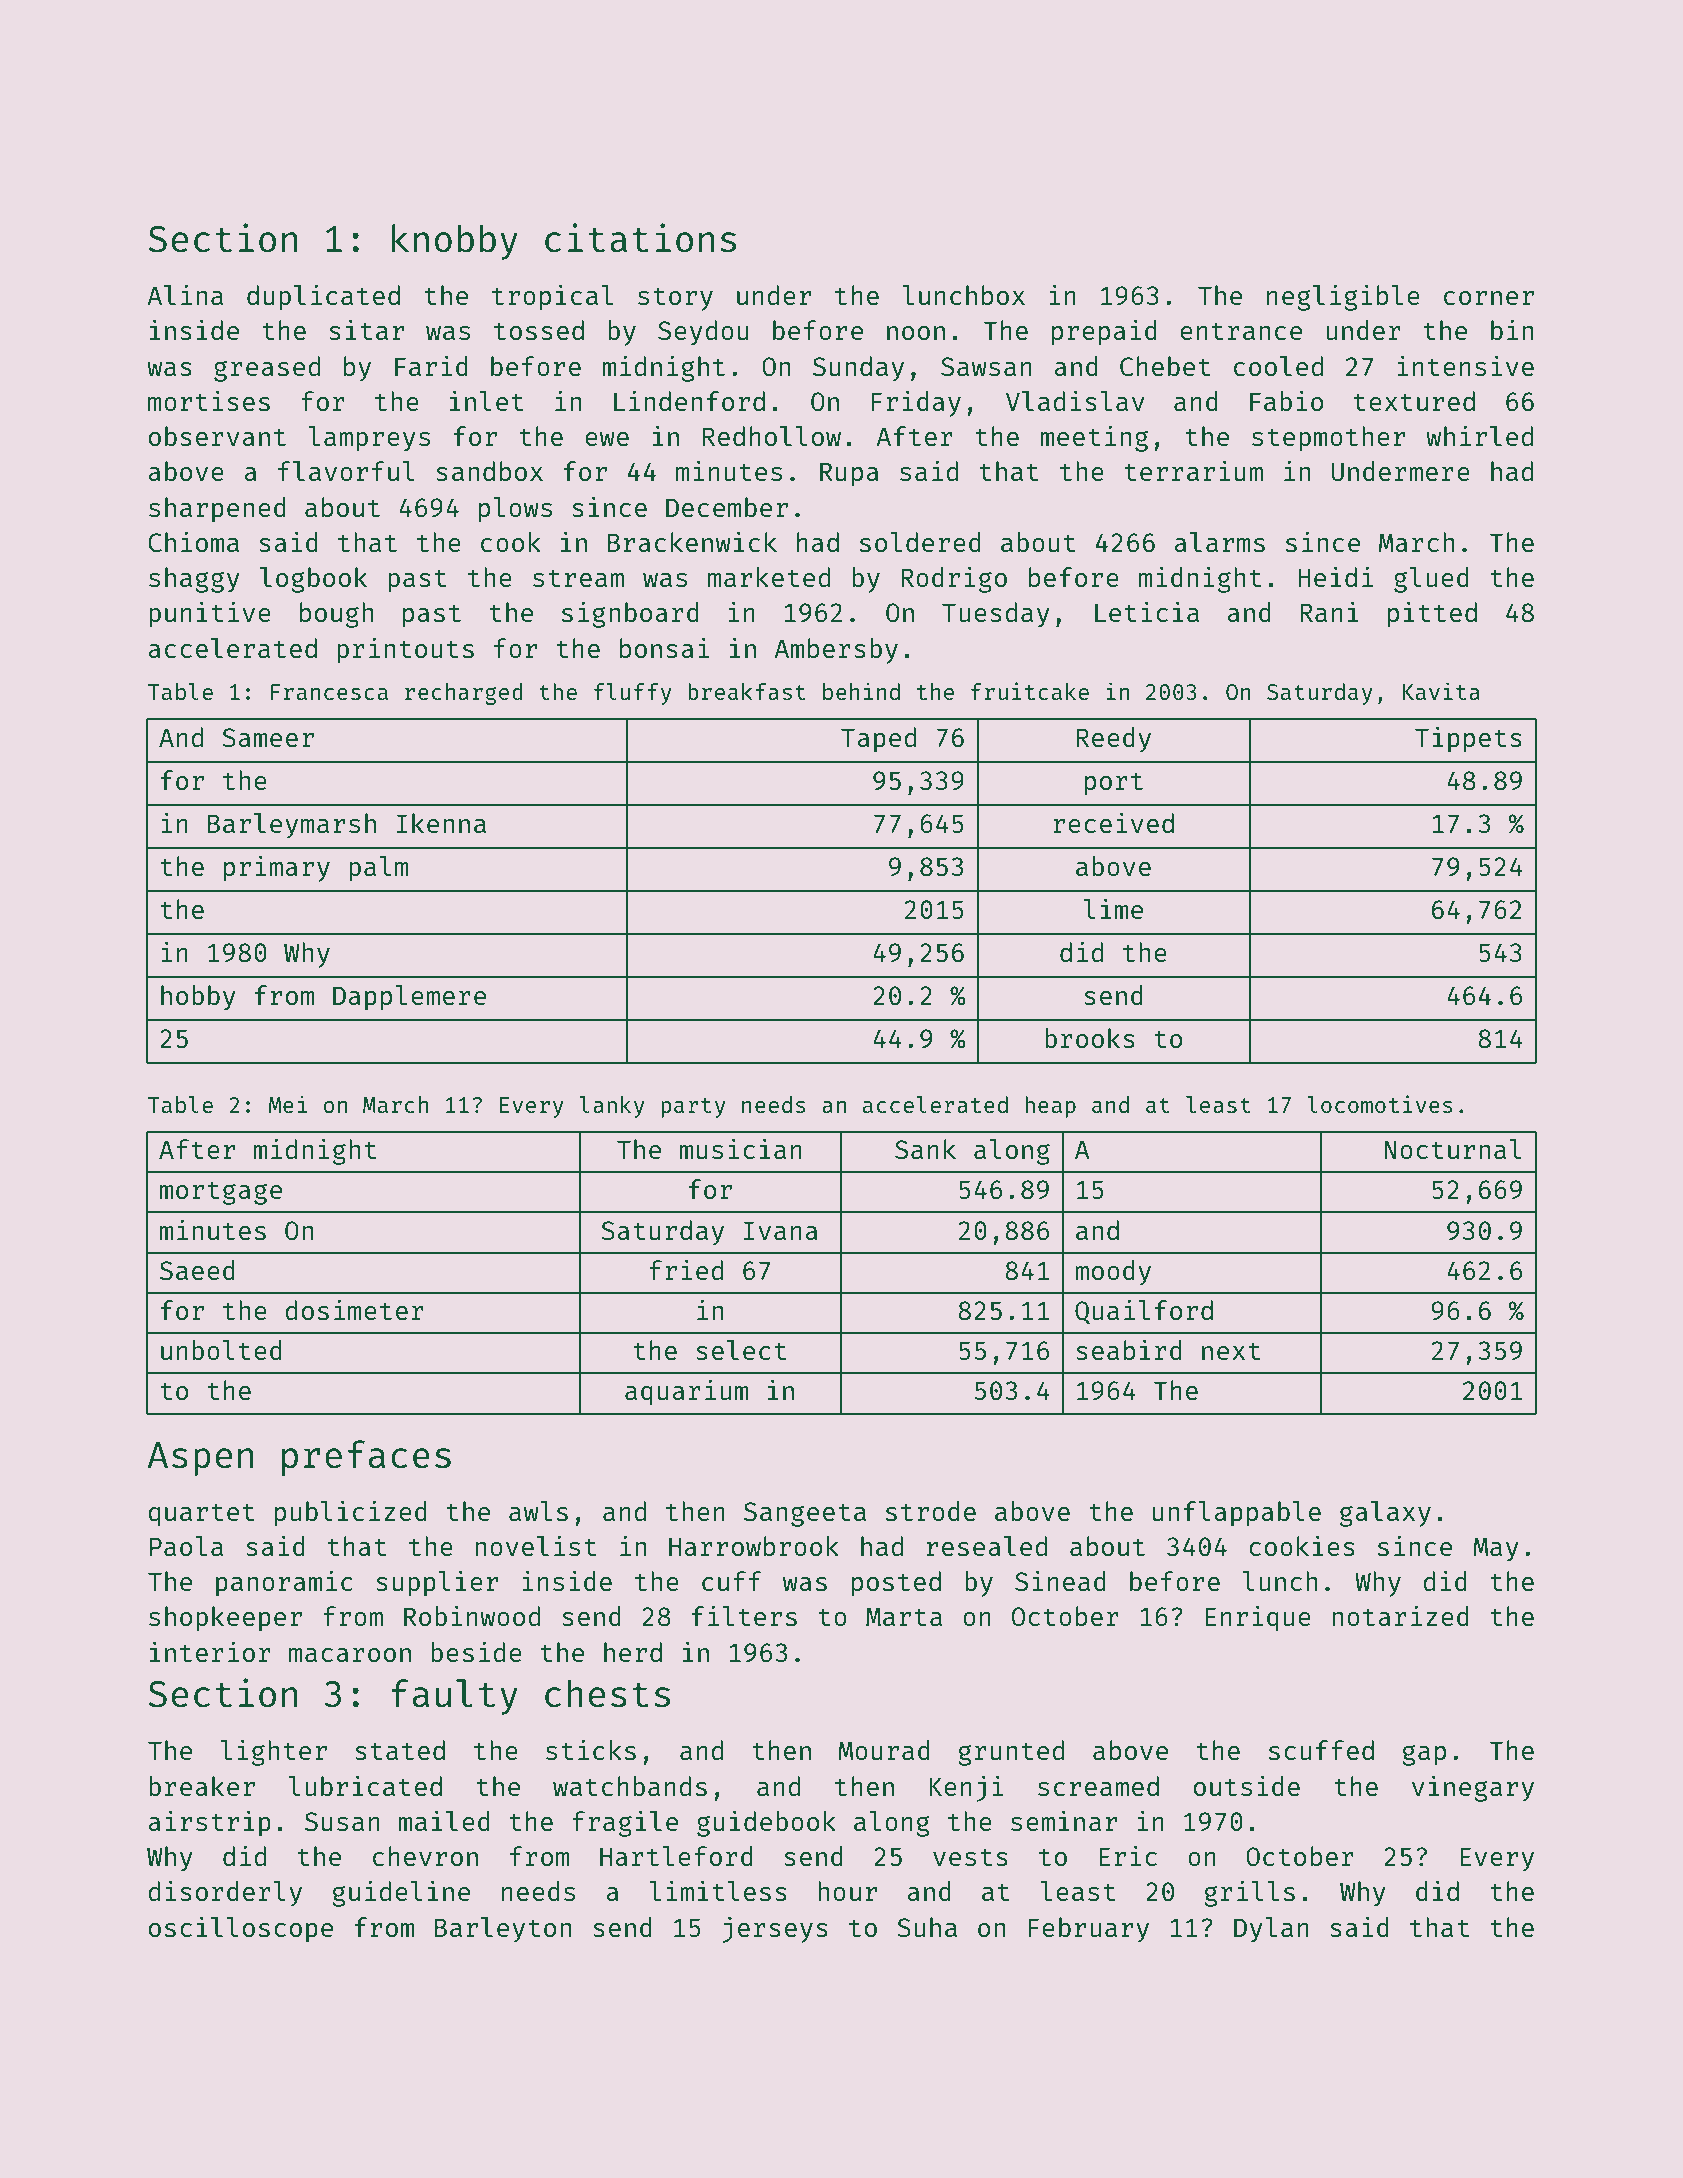 This document has width=1683, height=2178. What do you see at coordinates (437, 1583) in the document?
I see `supplier` at bounding box center [437, 1583].
